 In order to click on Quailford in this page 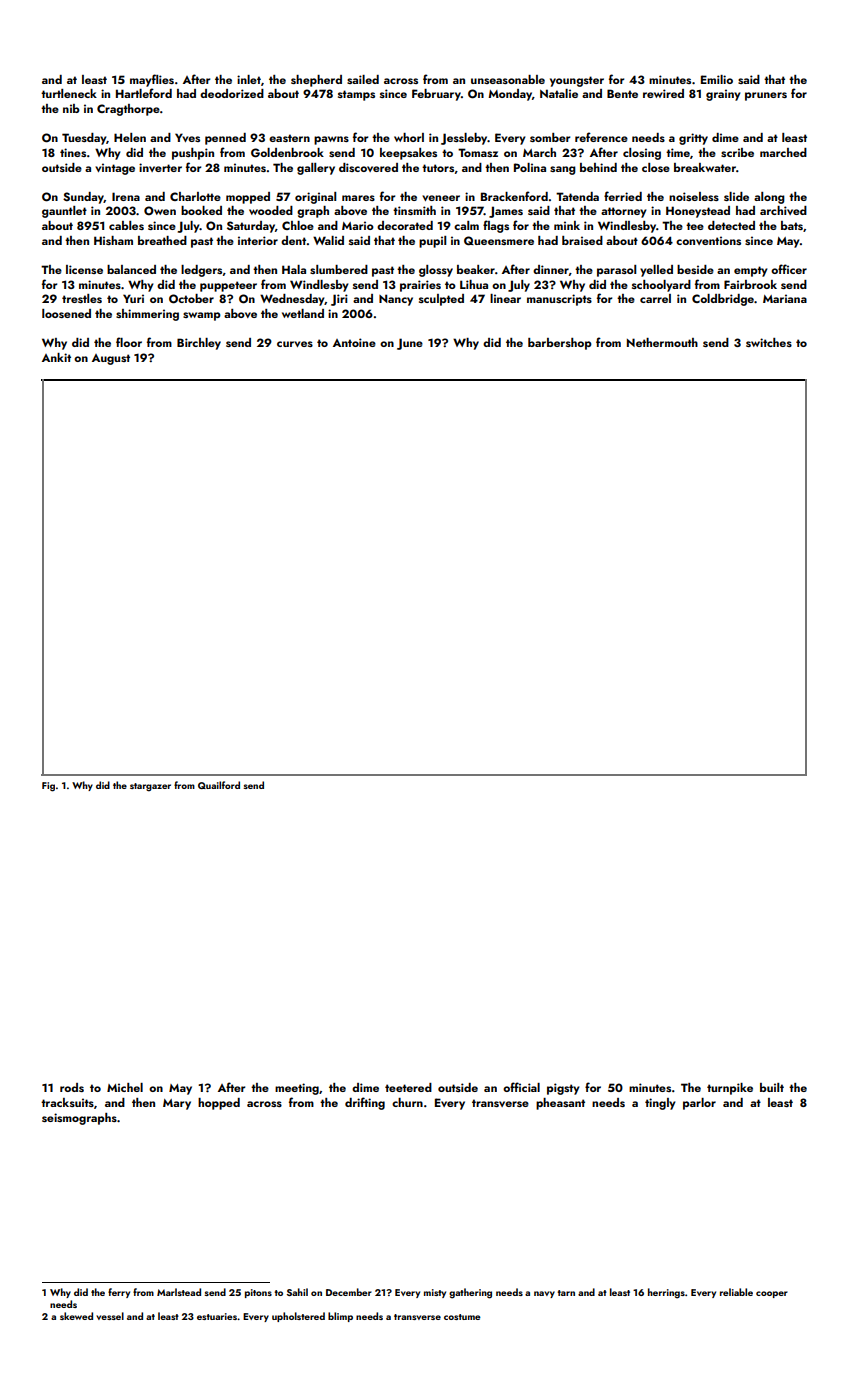, I will do `click(219, 785)`.
